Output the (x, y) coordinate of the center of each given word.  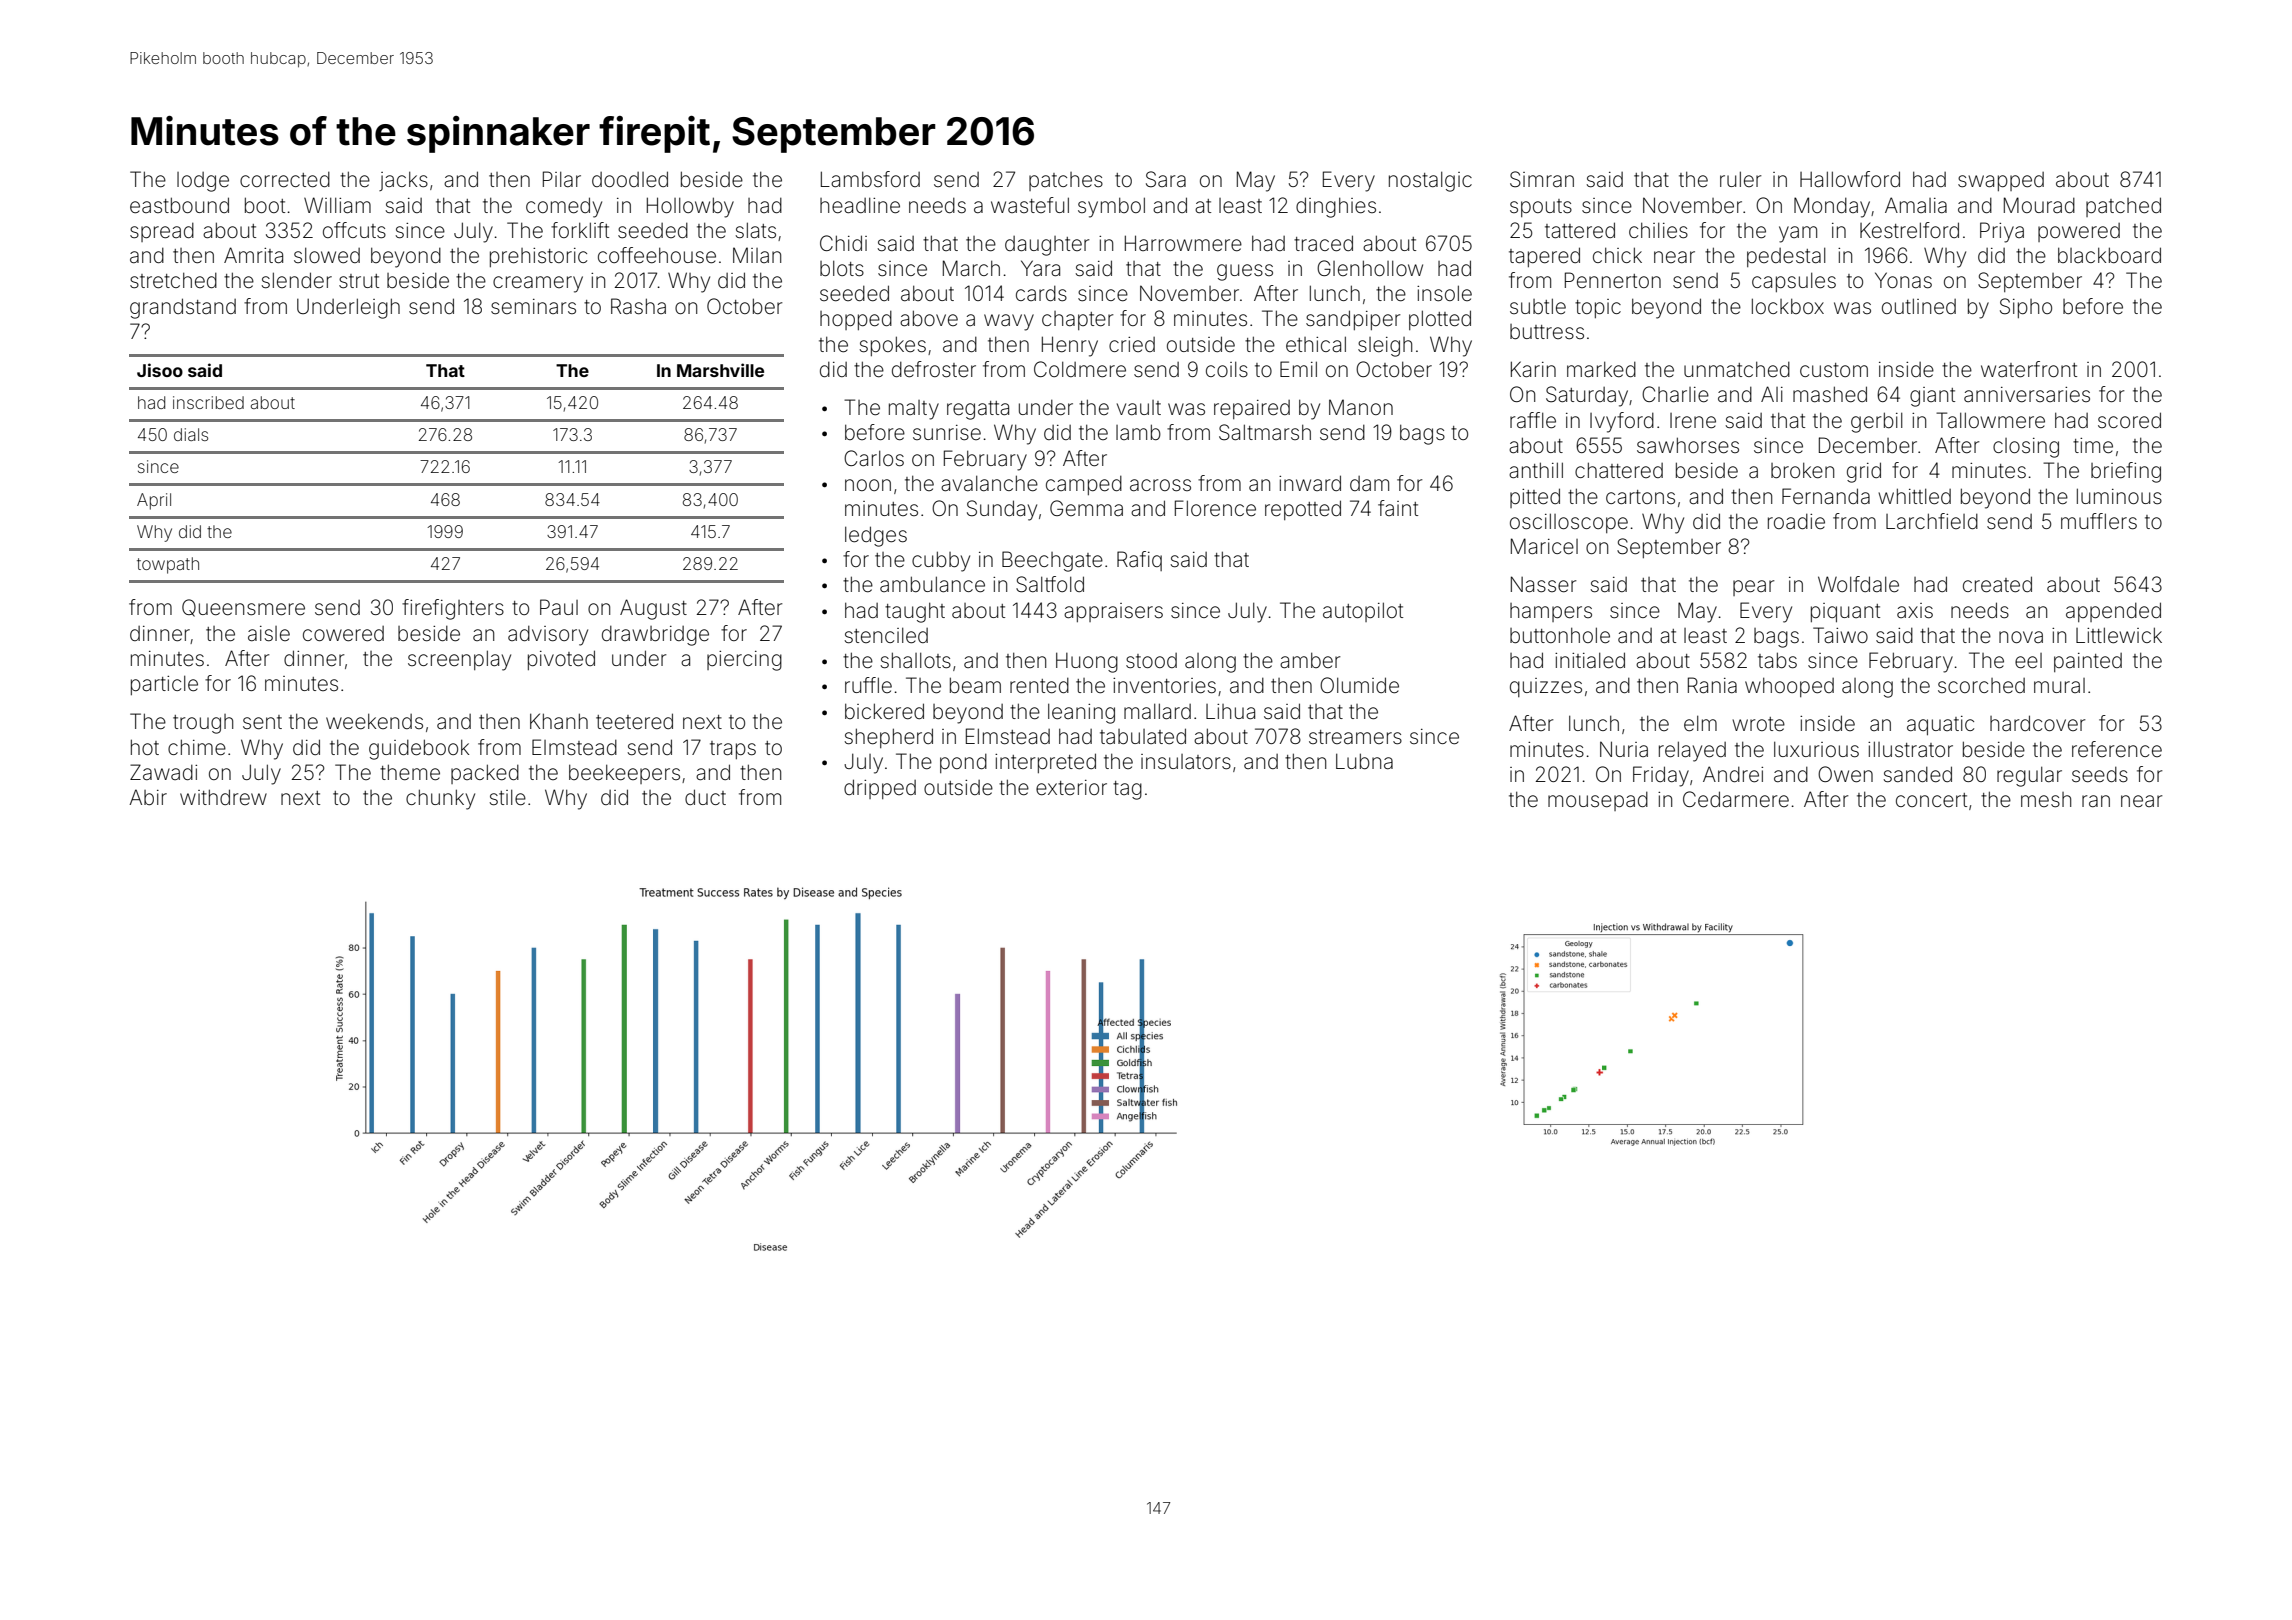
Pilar (562, 179)
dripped (880, 789)
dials (191, 434)
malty (914, 410)
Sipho (2026, 308)
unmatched (1737, 369)
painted (2088, 662)
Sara (1166, 179)
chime (197, 747)
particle (164, 685)
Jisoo (160, 370)
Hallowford (1850, 179)
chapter (1078, 320)
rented (1039, 686)
